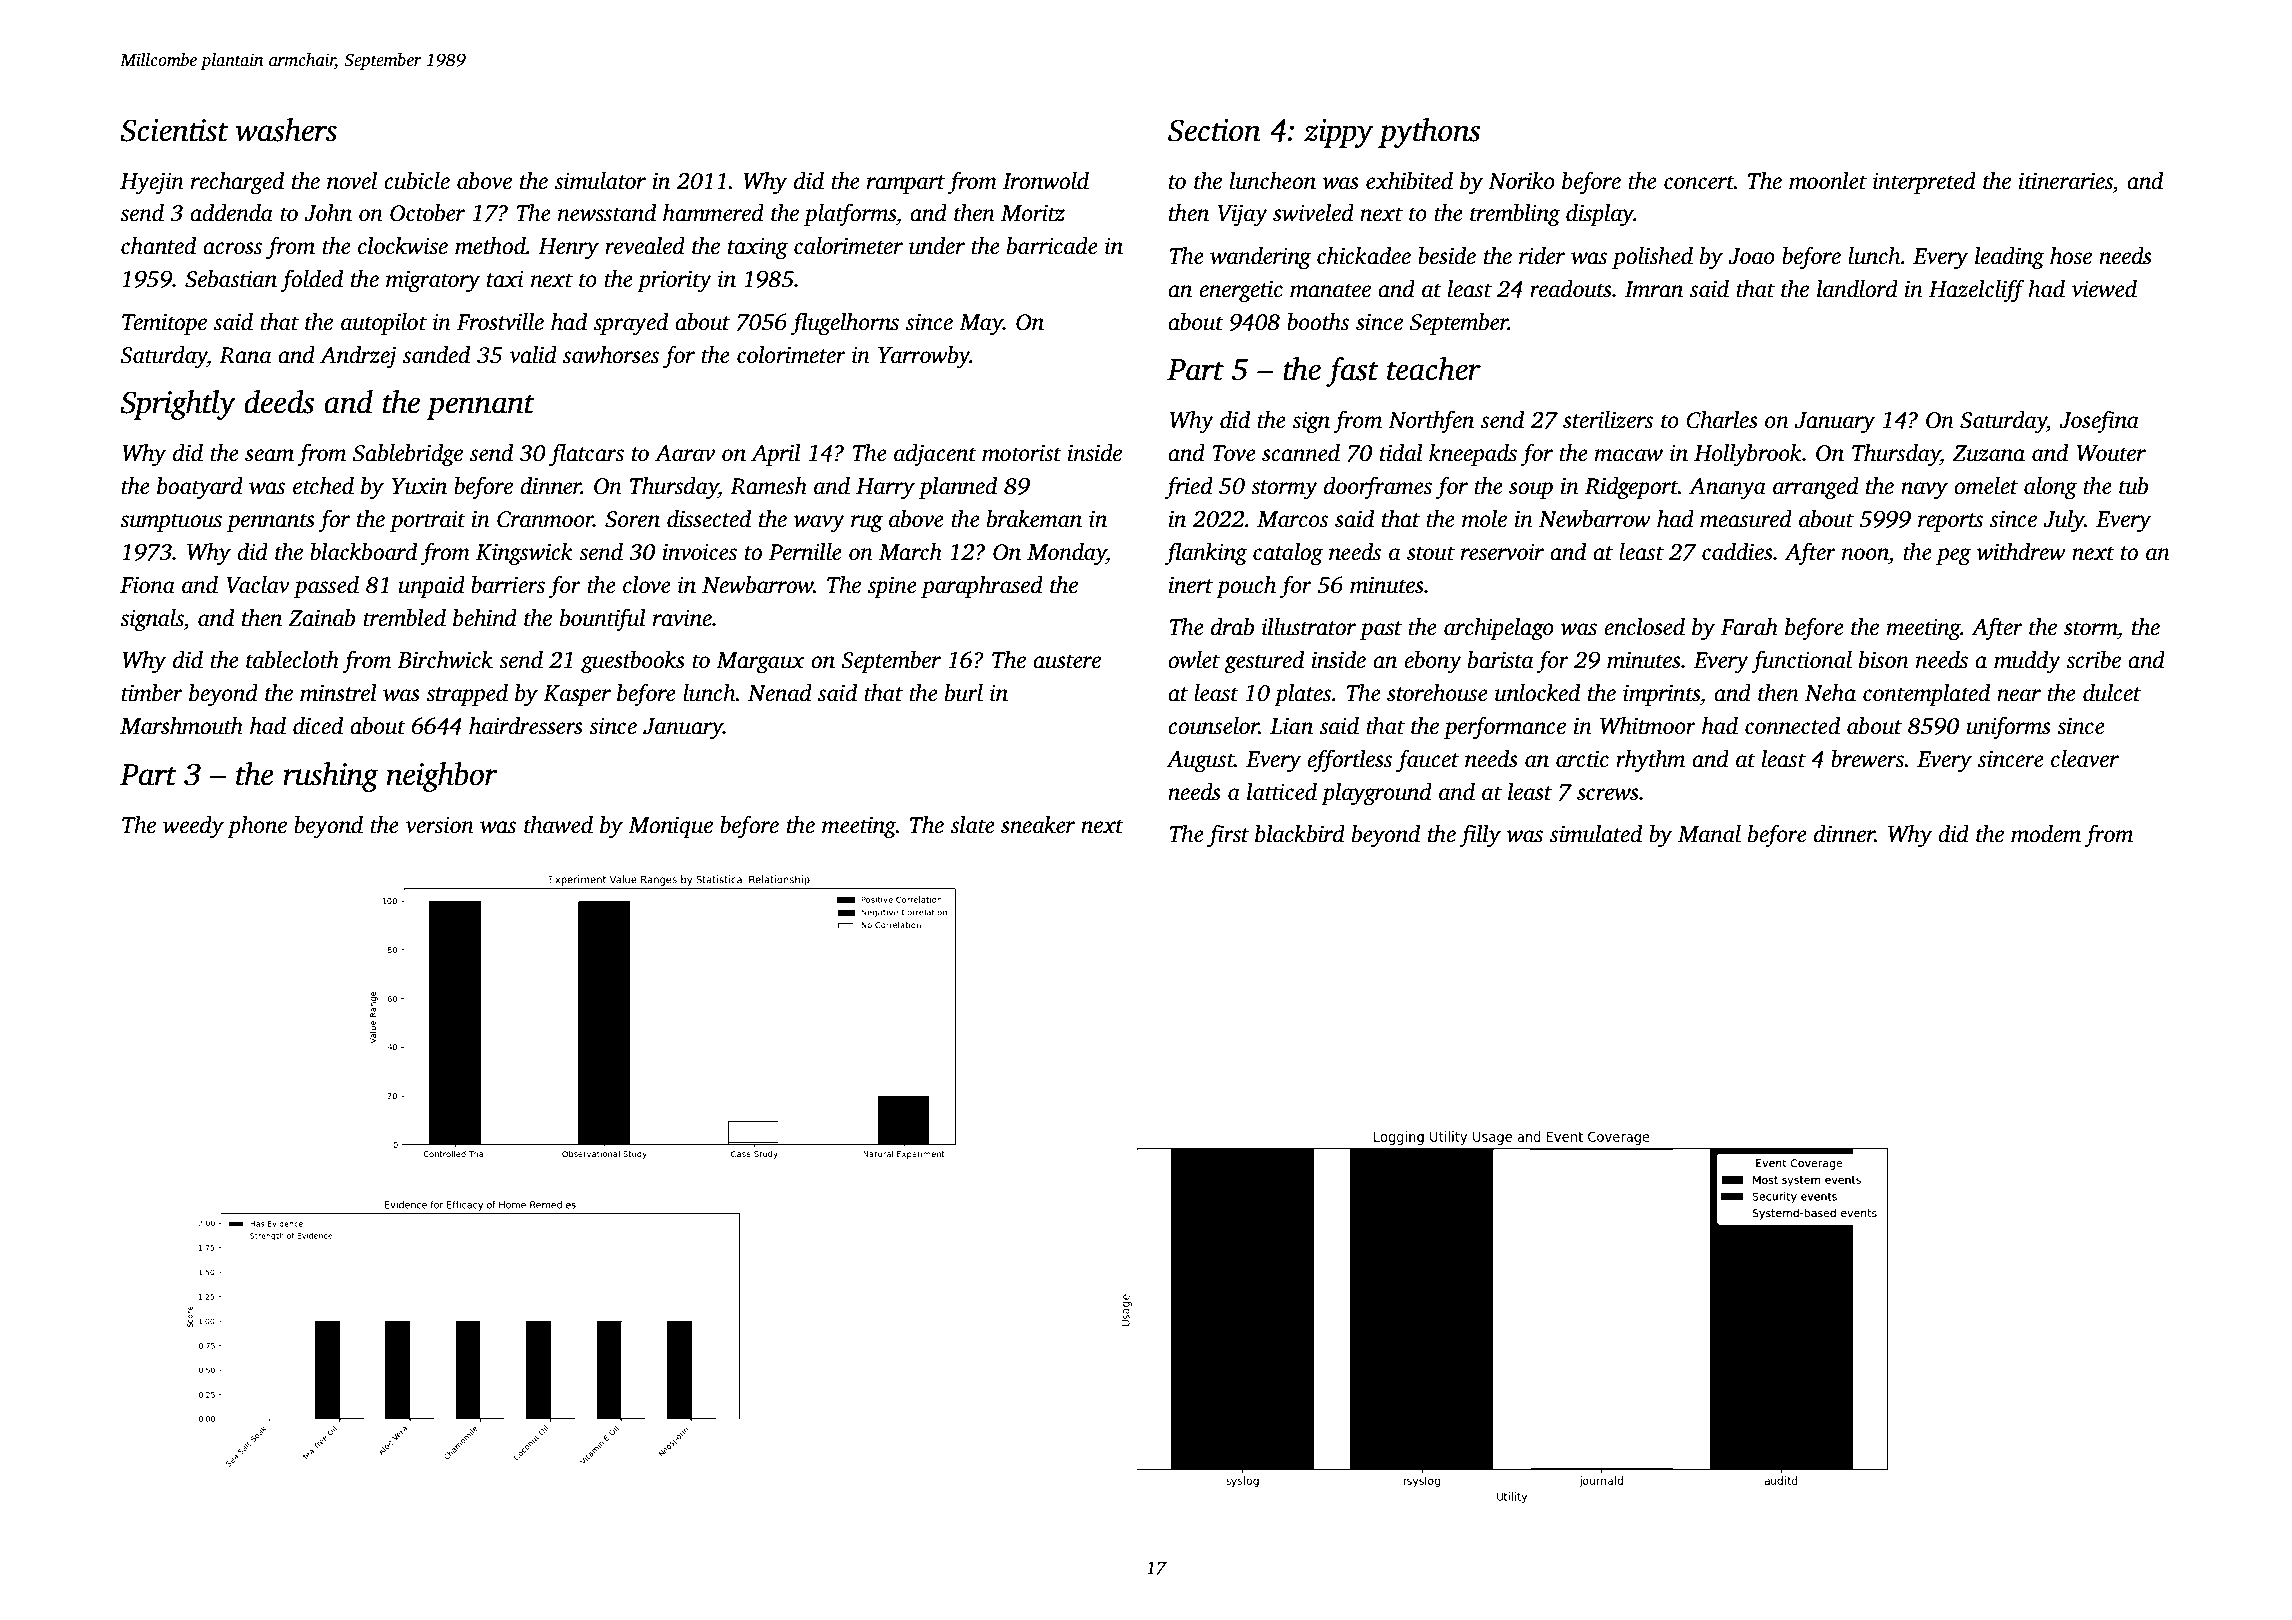 This screenshot has width=2292, height=1620. Describe the element at coordinates (286, 130) in the screenshot. I see `washers` at that location.
